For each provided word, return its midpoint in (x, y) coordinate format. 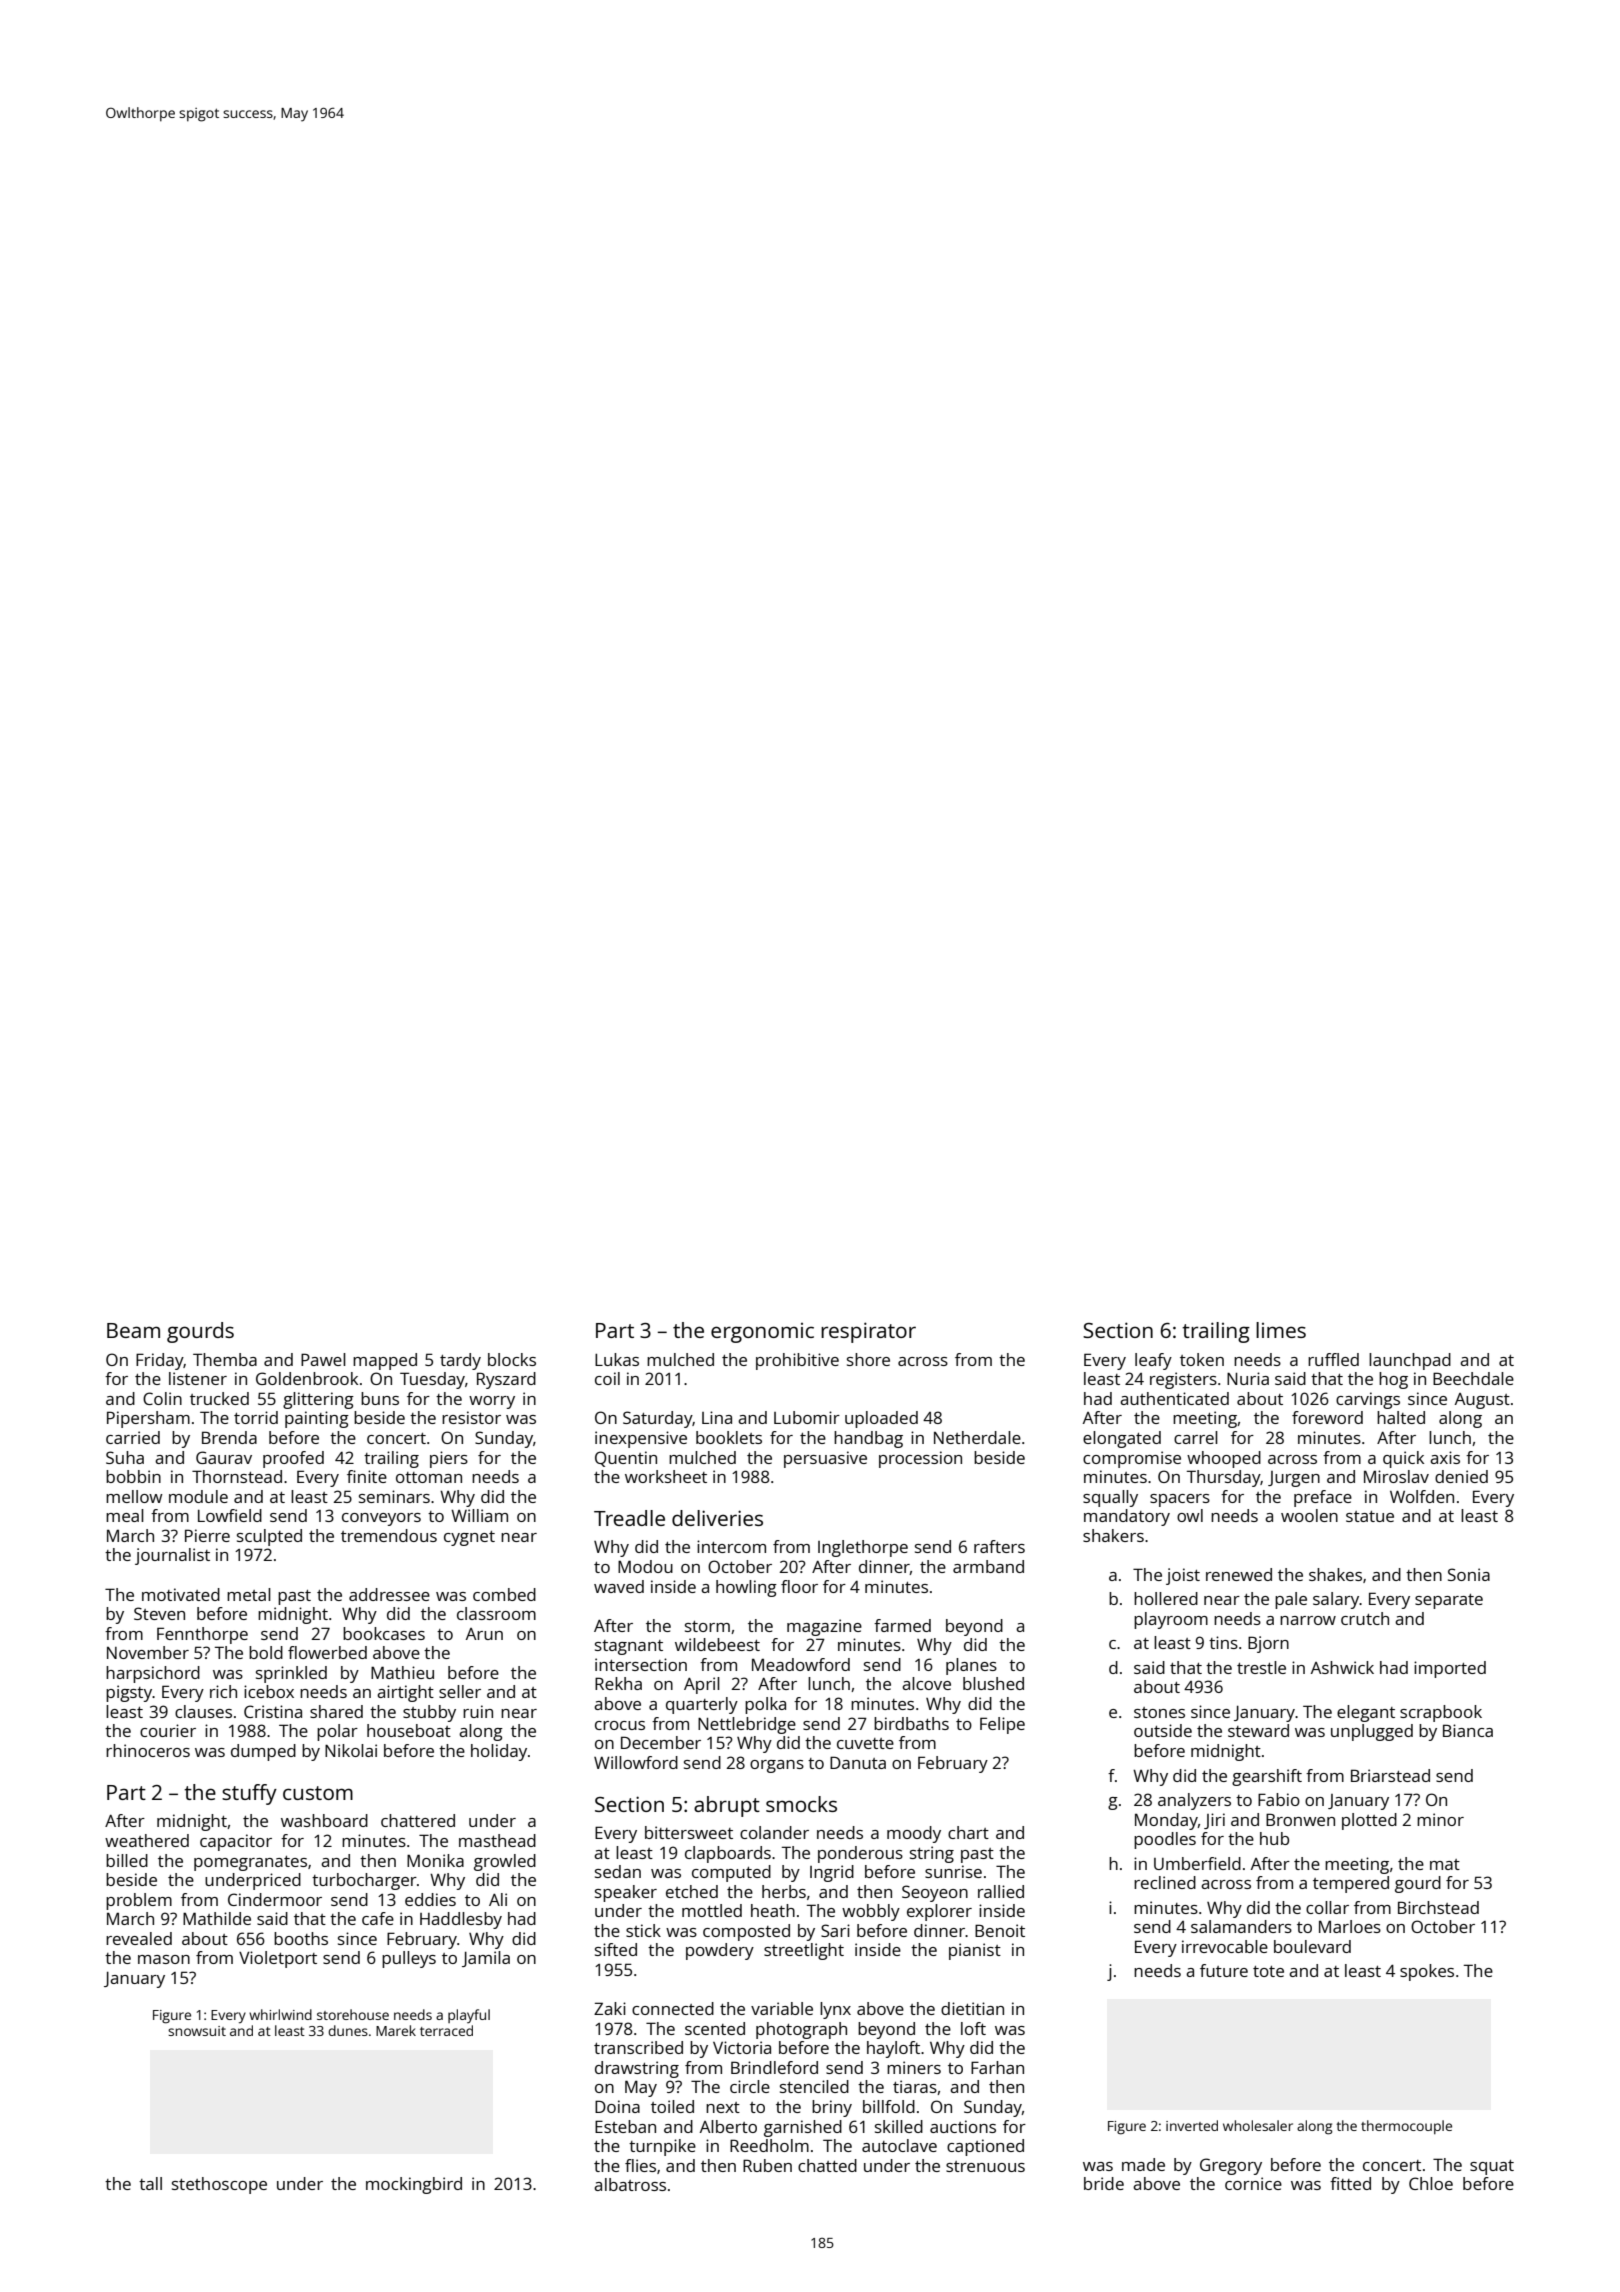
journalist (172, 1556)
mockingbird (414, 2185)
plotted (1369, 1821)
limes (1281, 1330)
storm (707, 1626)
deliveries (717, 1518)
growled (505, 1862)
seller (460, 1691)
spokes (1427, 1972)
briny (832, 2108)
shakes (1335, 1574)
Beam (133, 1330)
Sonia (1469, 1574)
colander (774, 1832)
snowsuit (197, 2031)
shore (868, 1359)
